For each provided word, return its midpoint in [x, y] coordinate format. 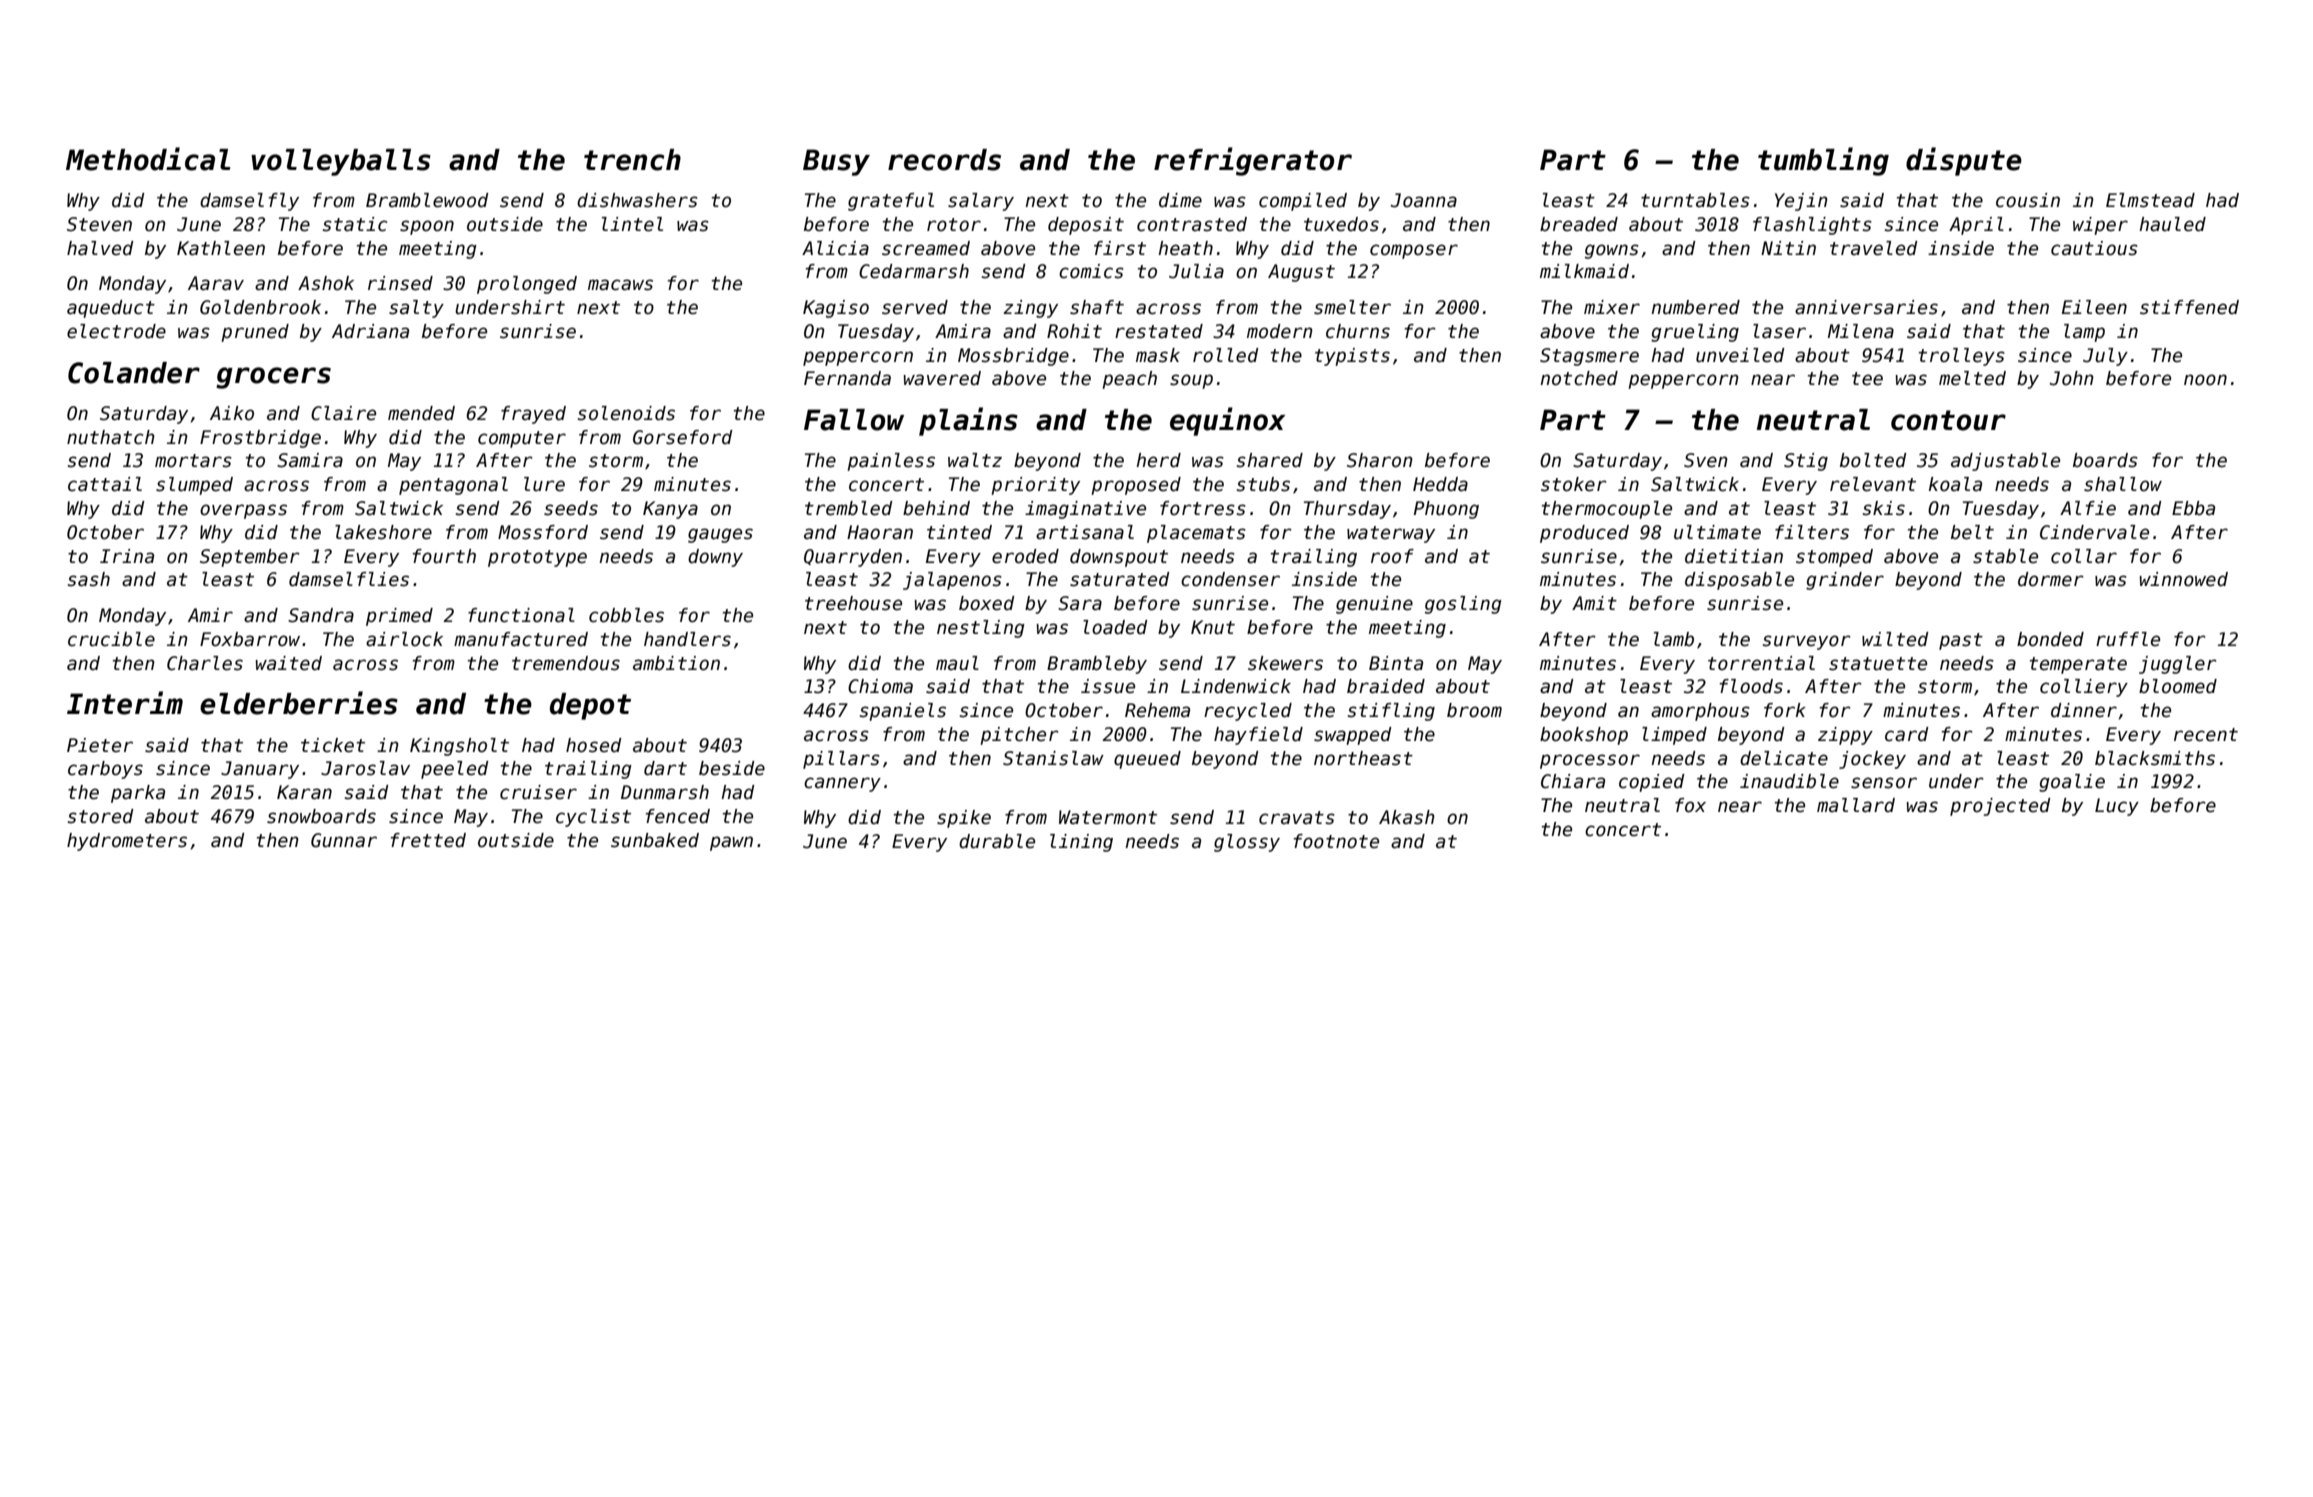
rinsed [400, 283]
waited [289, 663]
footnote [1336, 841]
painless [891, 462]
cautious [2094, 248]
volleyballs [341, 162]
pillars [841, 760]
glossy [1247, 843]
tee [1867, 379]
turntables [1695, 200]
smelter [1352, 307]
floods [1751, 686]
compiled [1303, 202]
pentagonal [453, 486]
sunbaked [655, 840]
